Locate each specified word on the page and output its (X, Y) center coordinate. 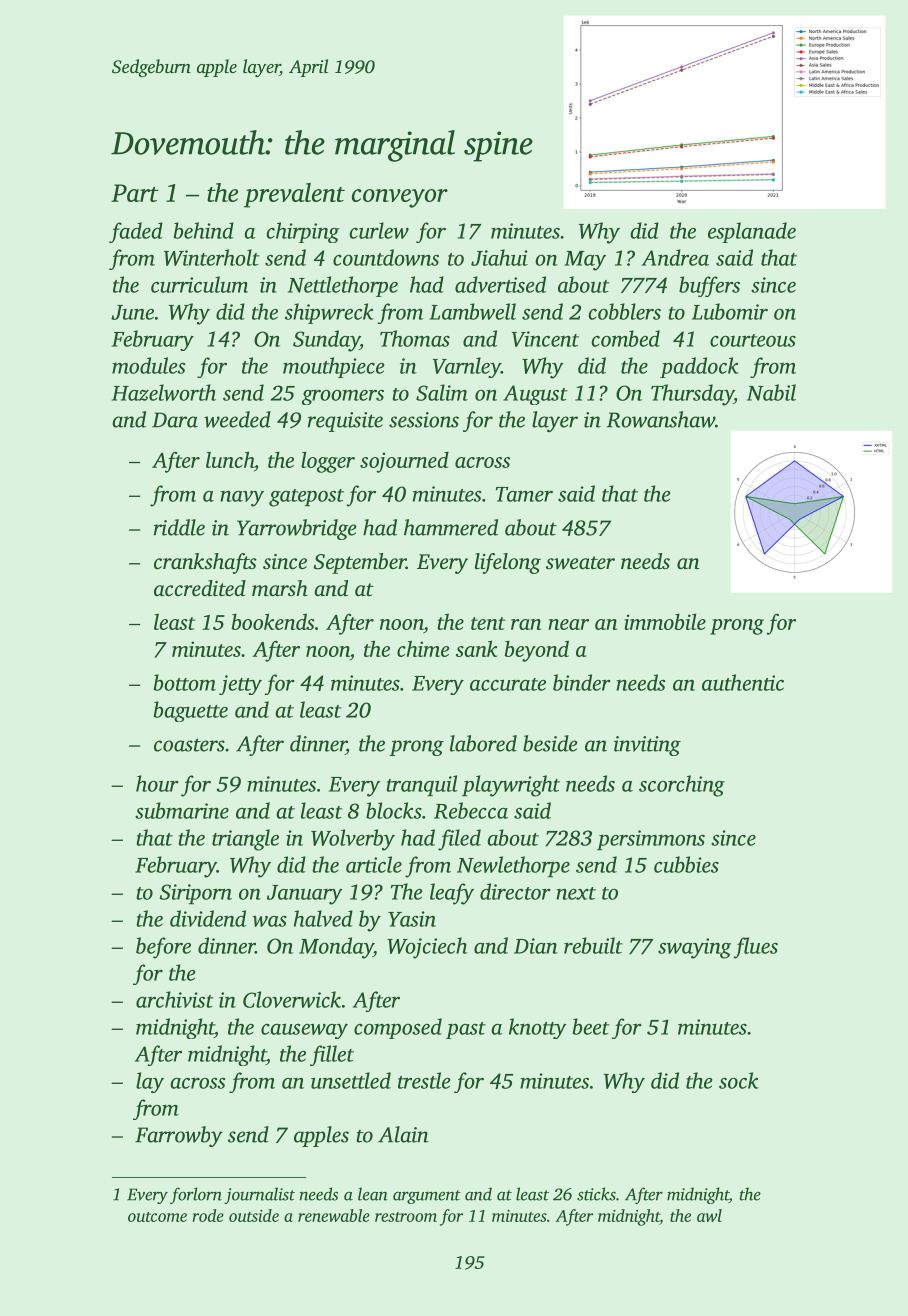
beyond (536, 651)
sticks (596, 1194)
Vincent (545, 339)
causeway (304, 1031)
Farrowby (179, 1136)
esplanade (752, 232)
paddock (699, 367)
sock (739, 1080)
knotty (538, 1028)
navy (242, 499)
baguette (191, 711)
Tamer (524, 494)
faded (136, 232)
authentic (743, 682)
